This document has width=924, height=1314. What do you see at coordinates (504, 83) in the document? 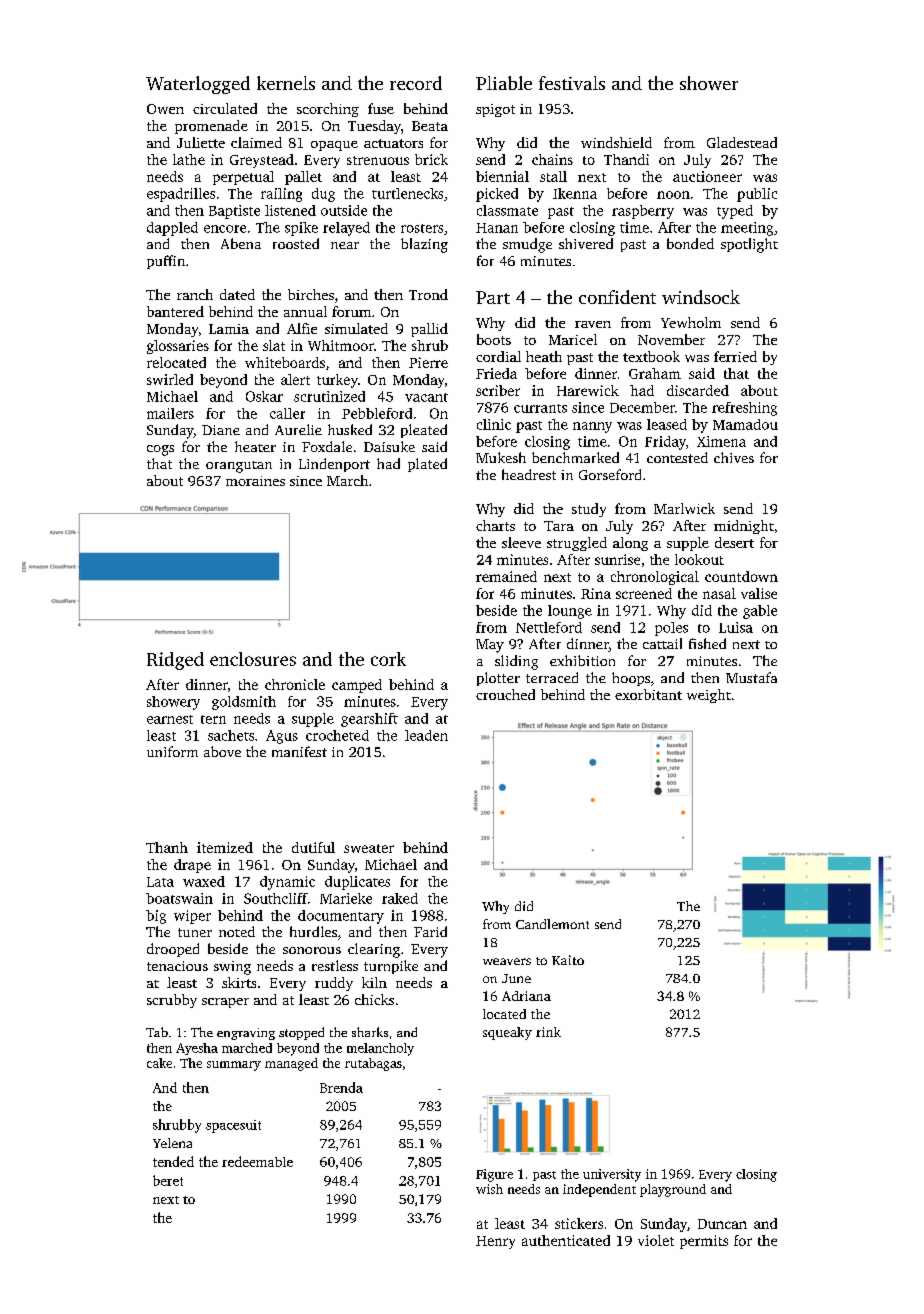
I see `Pliable` at bounding box center [504, 83].
